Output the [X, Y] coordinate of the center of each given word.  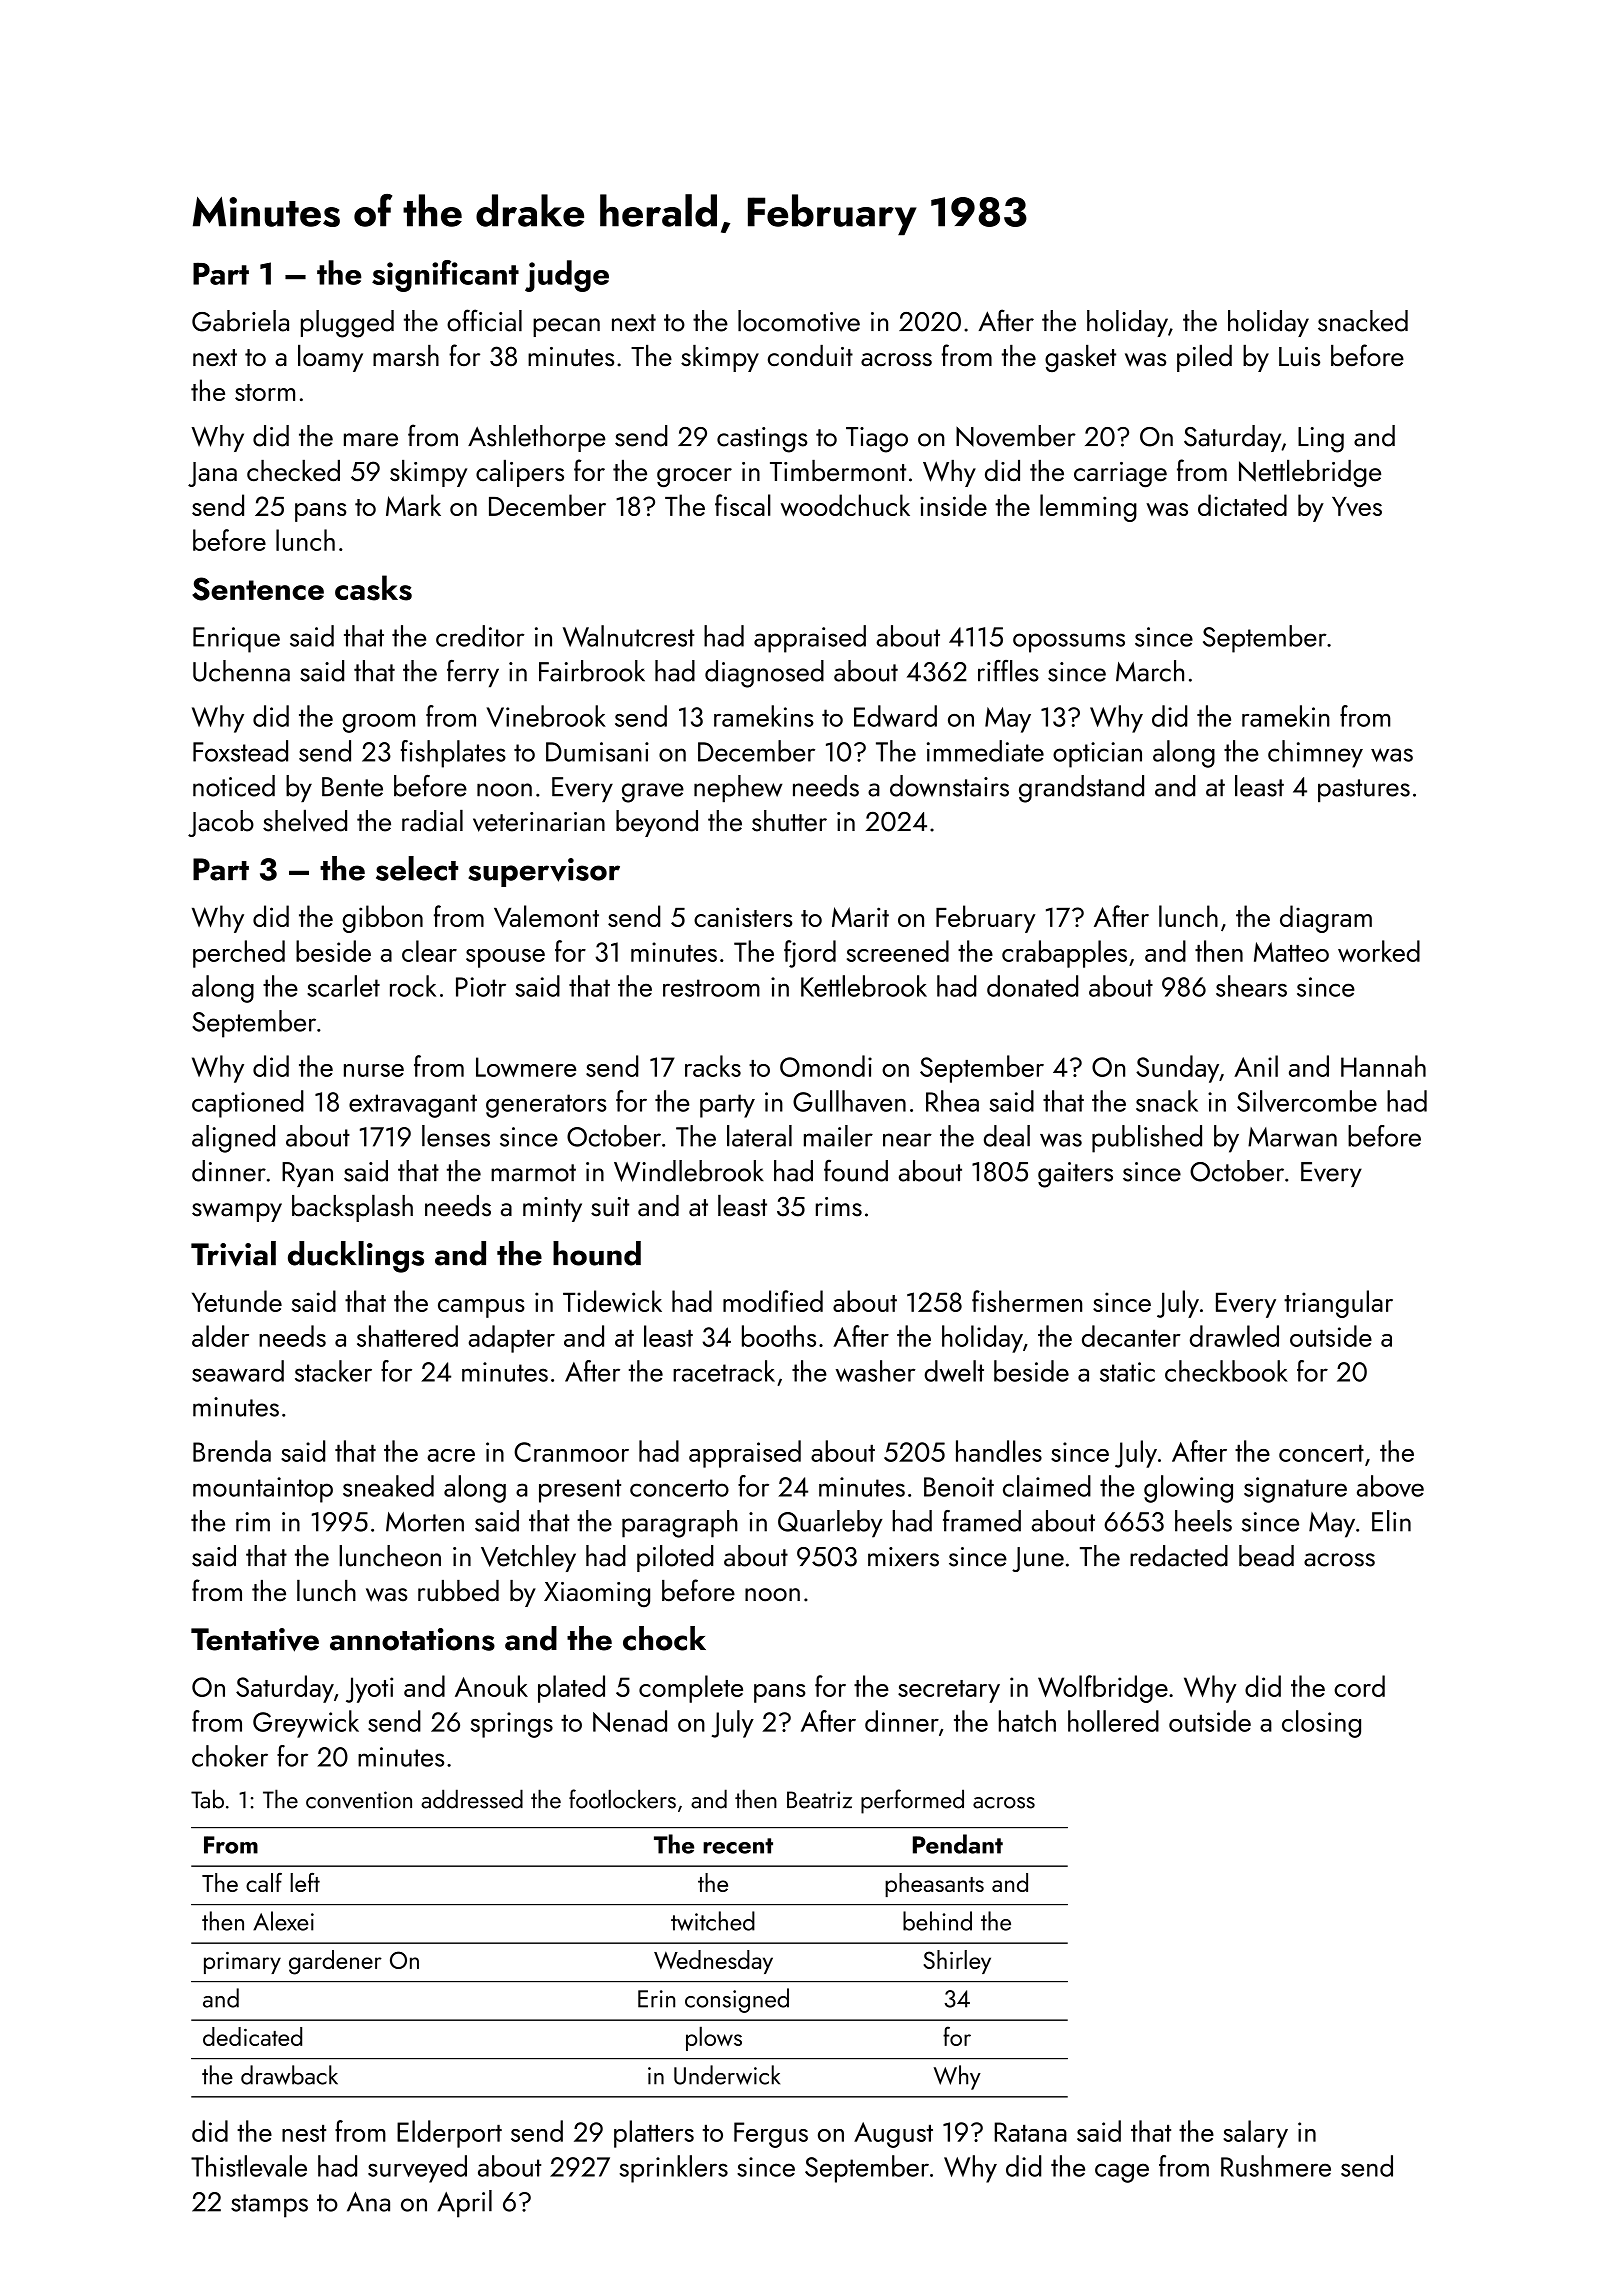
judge [567, 276]
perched [239, 954]
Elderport [449, 2134]
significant [445, 276]
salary [1255, 2134]
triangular [1338, 1304]
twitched [713, 1921]
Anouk [491, 1686]
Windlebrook [689, 1171]
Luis [1299, 357]
